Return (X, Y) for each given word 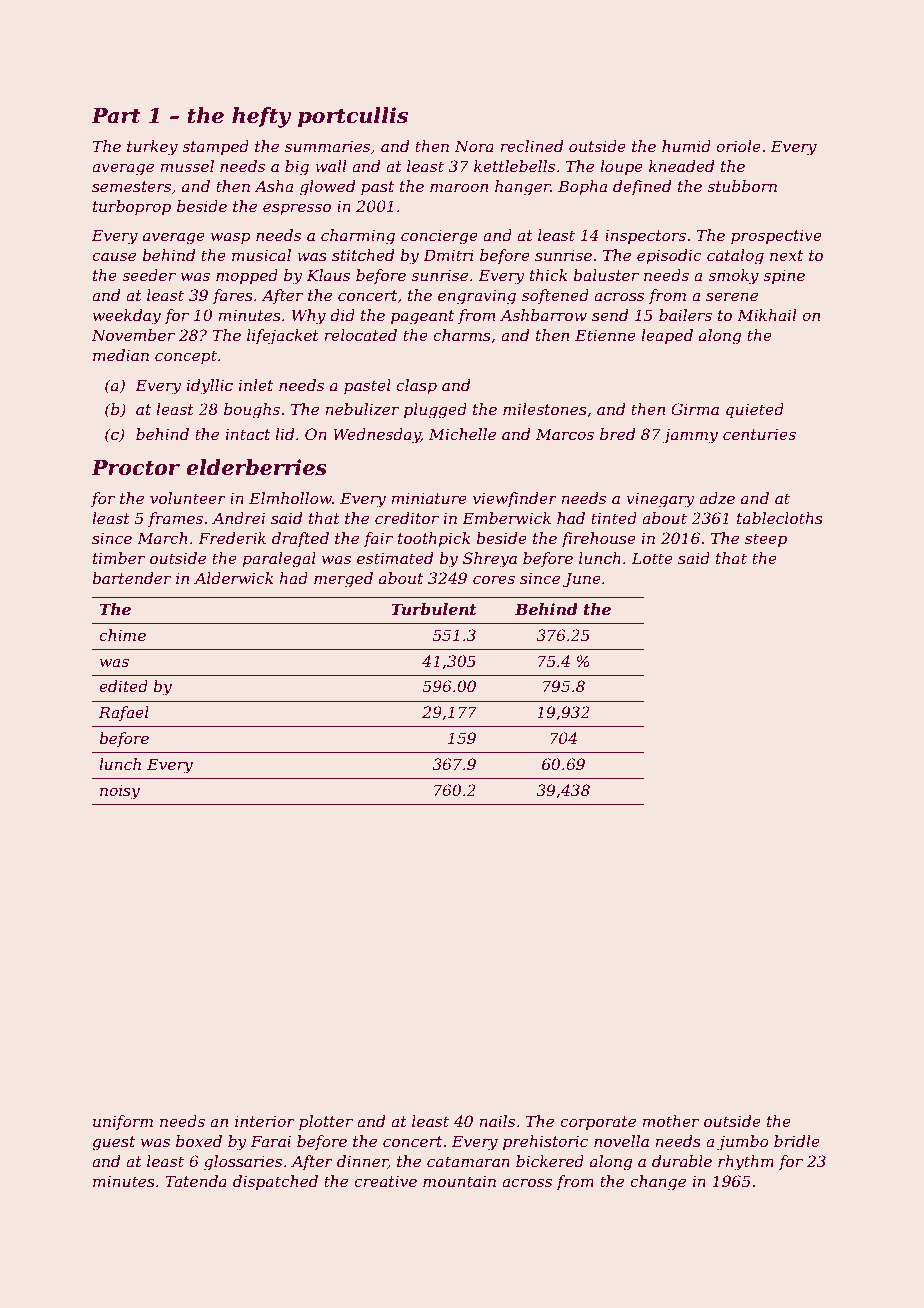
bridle (797, 1141)
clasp (416, 386)
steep (766, 540)
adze (717, 498)
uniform (123, 1122)
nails (497, 1121)
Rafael (124, 713)
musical (261, 255)
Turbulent (434, 609)
